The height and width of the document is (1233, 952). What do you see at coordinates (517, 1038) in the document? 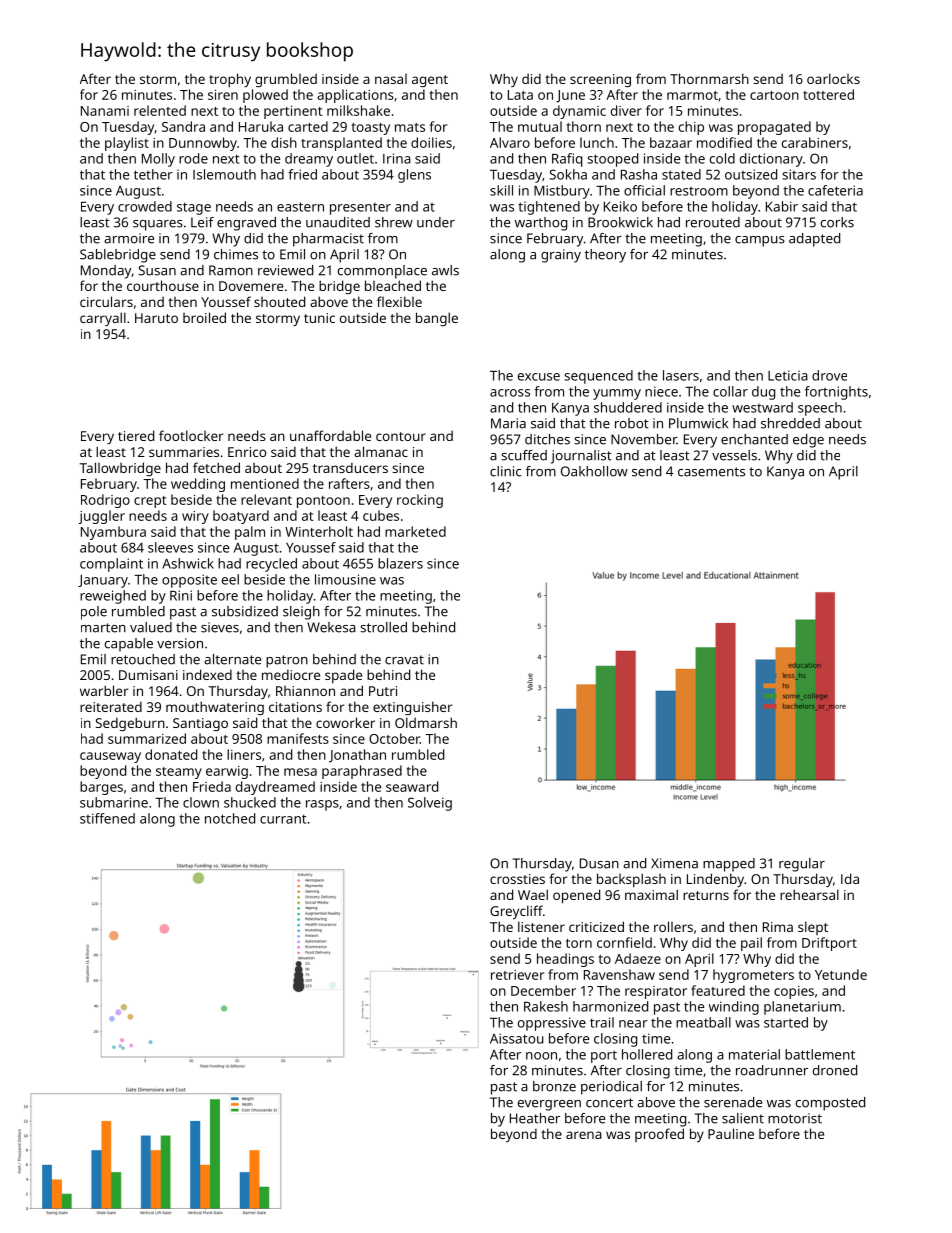
I see `Aissatou` at bounding box center [517, 1038].
